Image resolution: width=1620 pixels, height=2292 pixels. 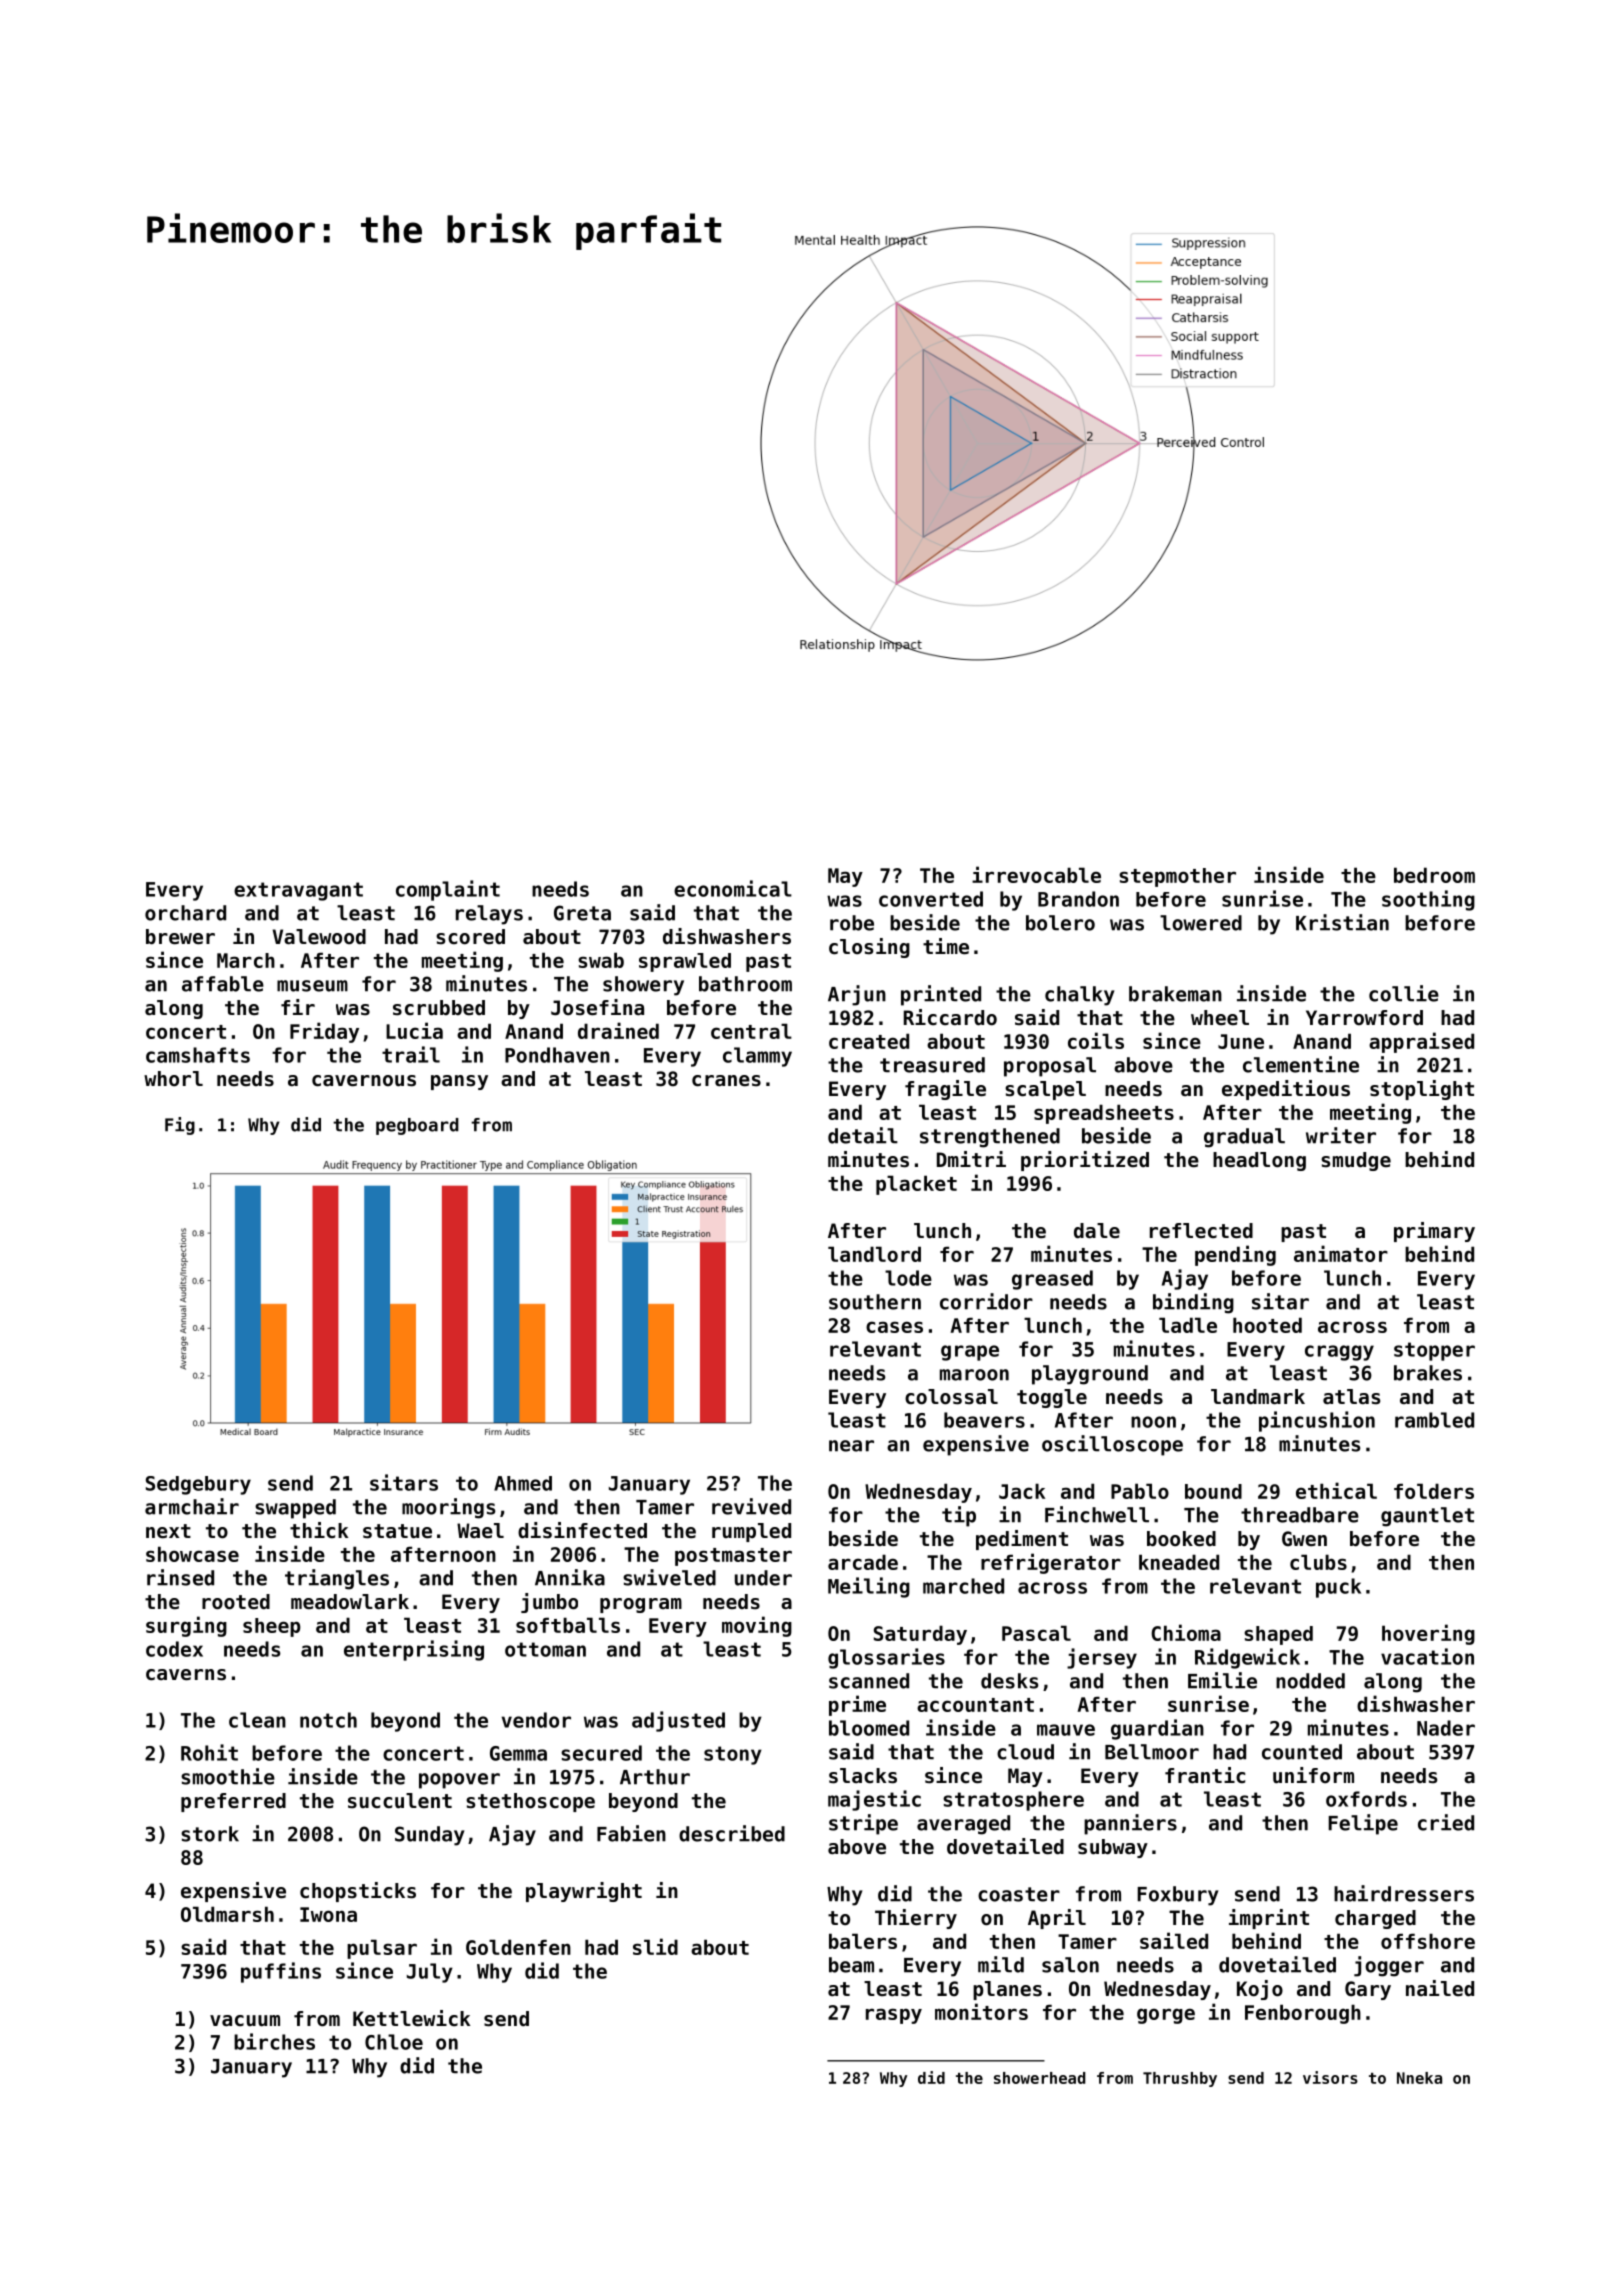 What do you see at coordinates (1434, 1491) in the screenshot?
I see `folders` at bounding box center [1434, 1491].
